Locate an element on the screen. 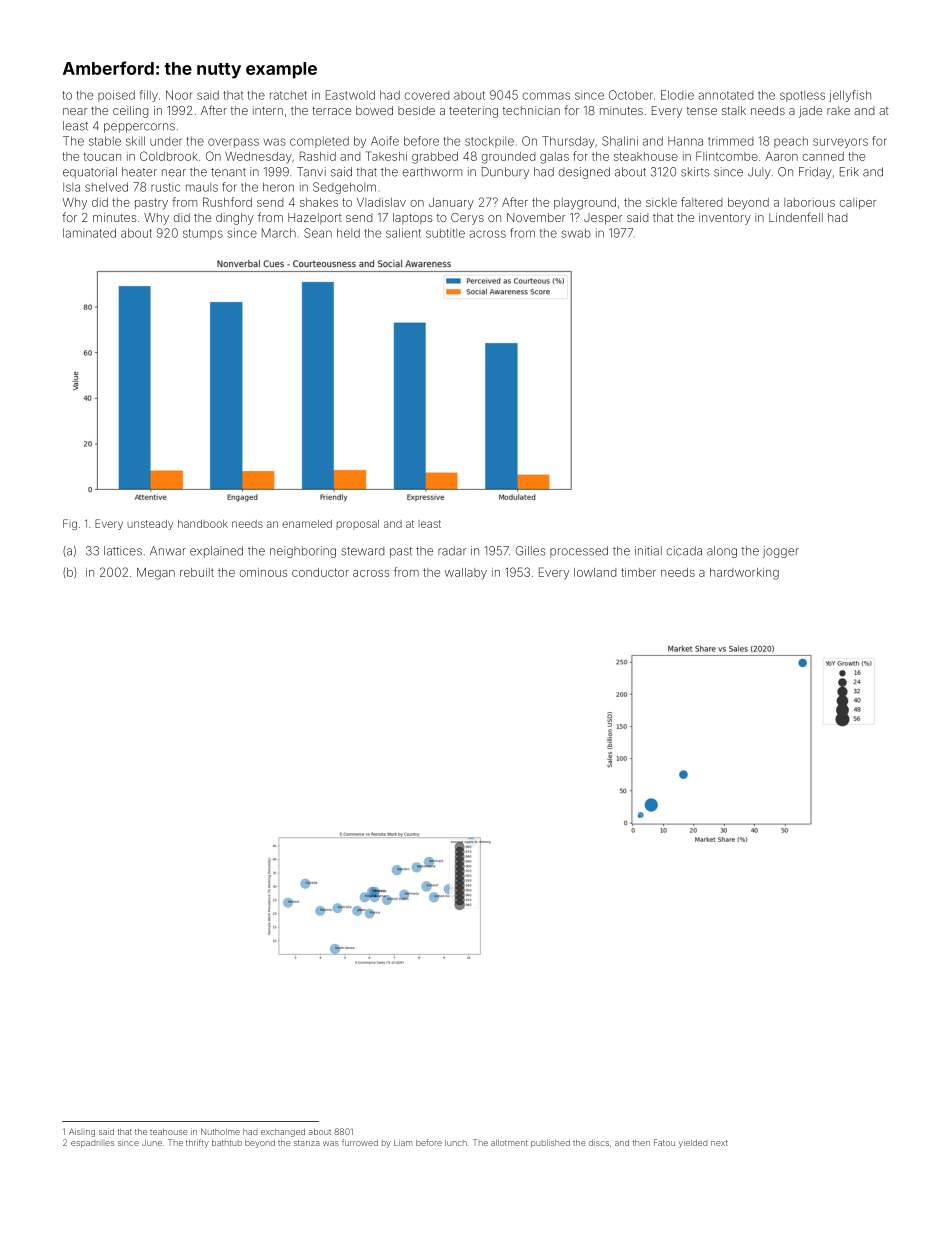  ceiling is located at coordinates (130, 112).
